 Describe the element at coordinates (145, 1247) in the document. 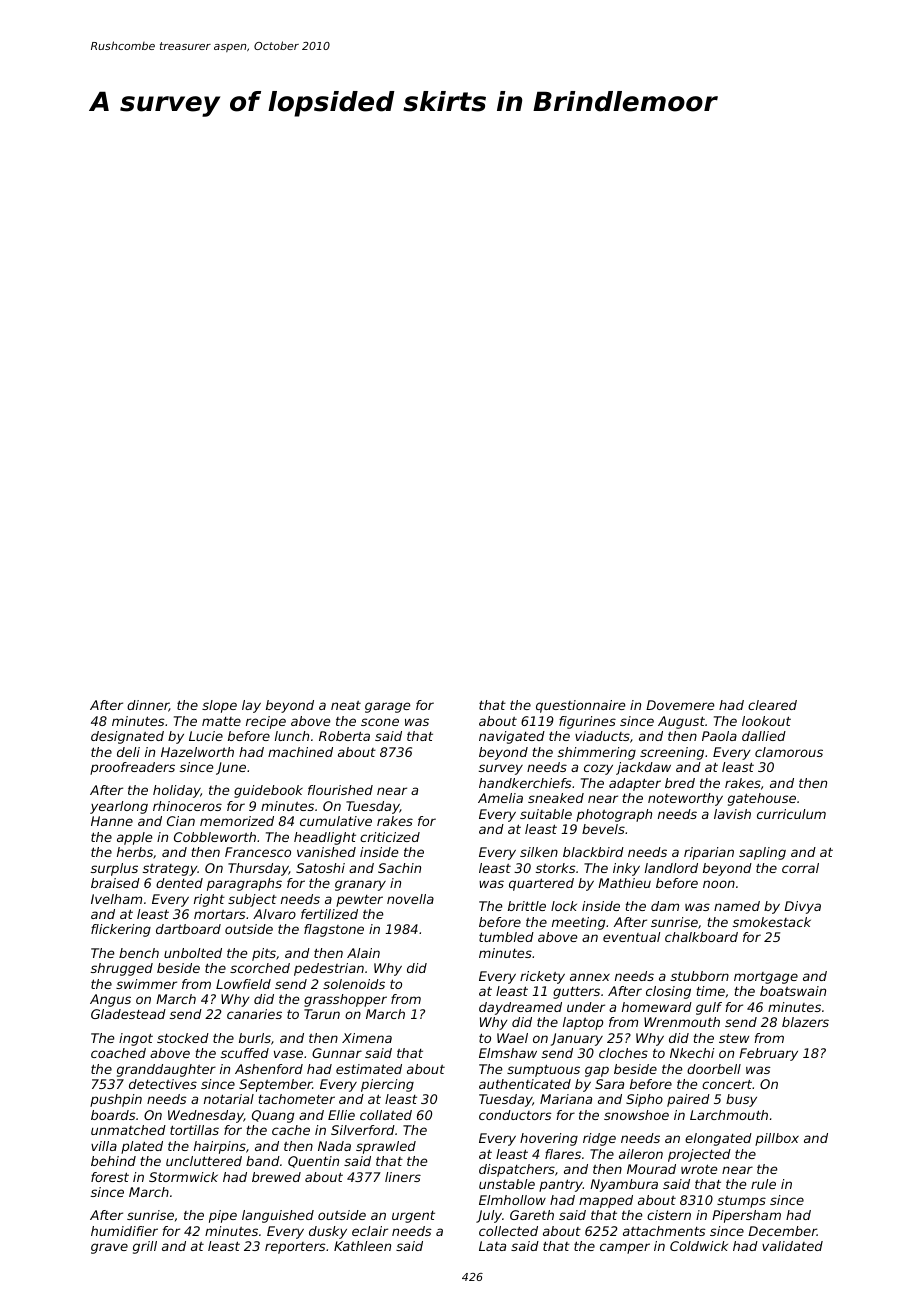

I see `grill` at that location.
